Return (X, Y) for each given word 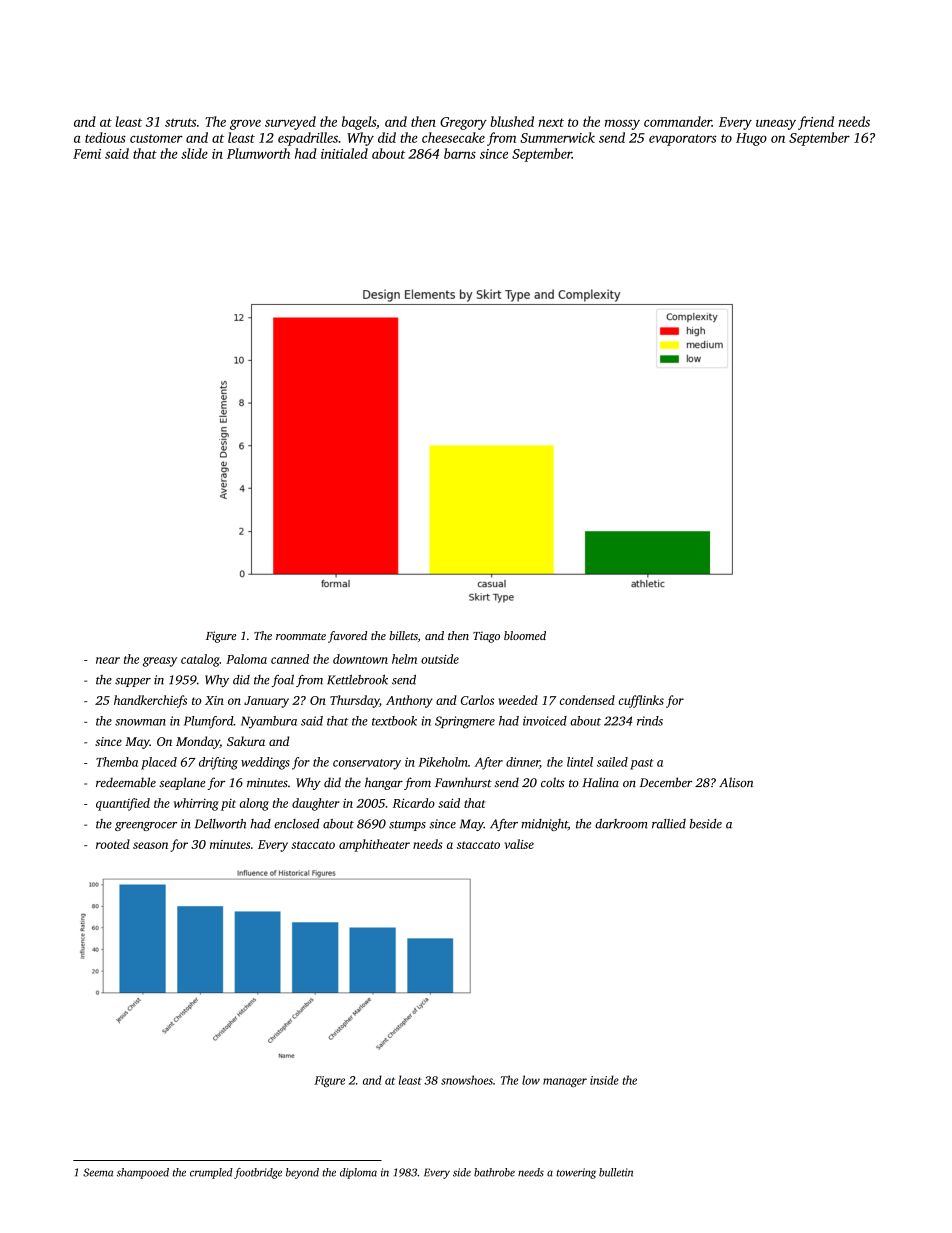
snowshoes (467, 1080)
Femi (87, 154)
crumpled (211, 1173)
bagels (359, 123)
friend (816, 123)
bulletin (616, 1172)
